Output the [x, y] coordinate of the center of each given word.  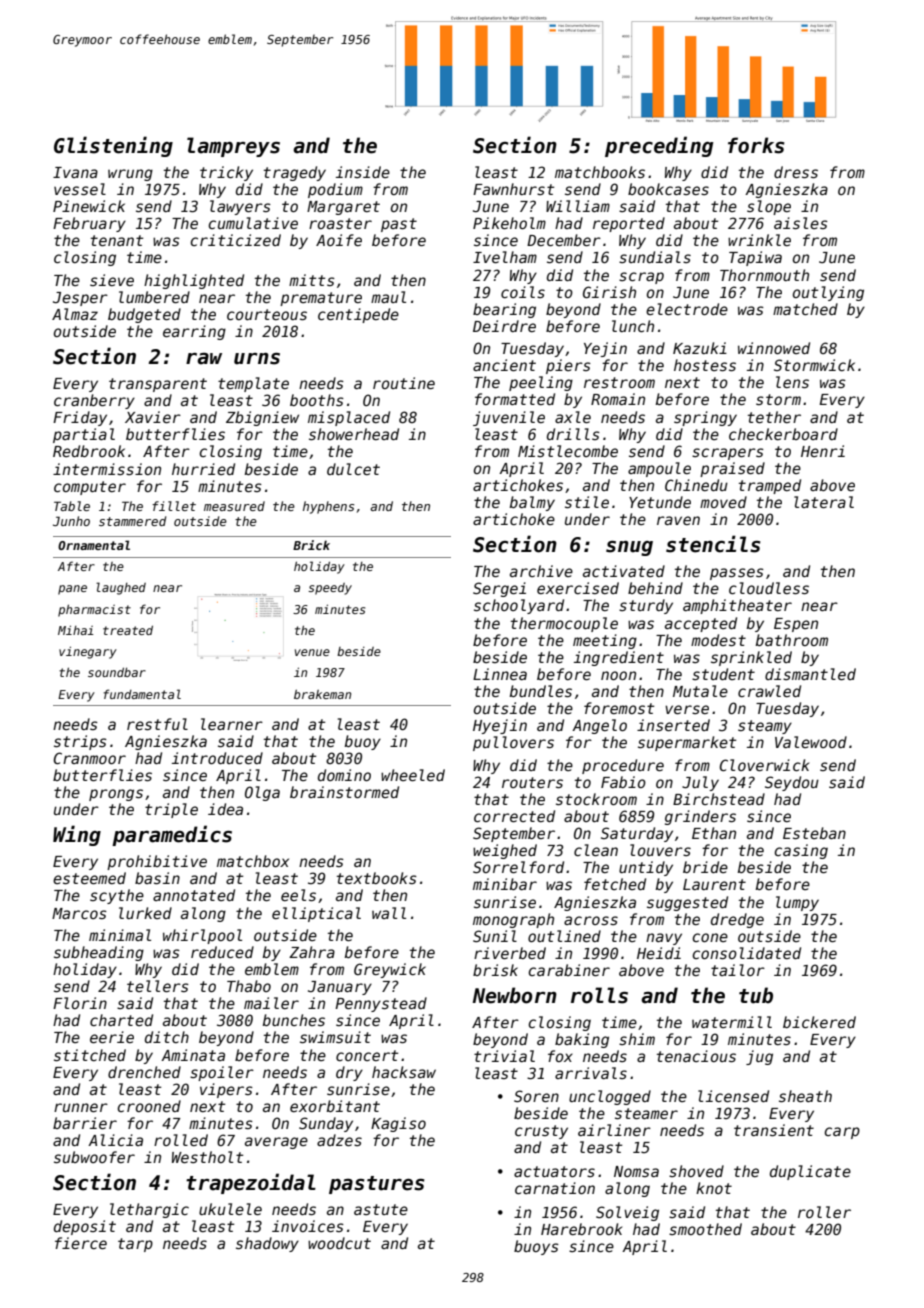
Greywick [390, 970]
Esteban [814, 833]
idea [225, 809]
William [578, 206]
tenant [117, 240]
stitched [90, 1055]
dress [796, 172]
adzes [339, 1140]
